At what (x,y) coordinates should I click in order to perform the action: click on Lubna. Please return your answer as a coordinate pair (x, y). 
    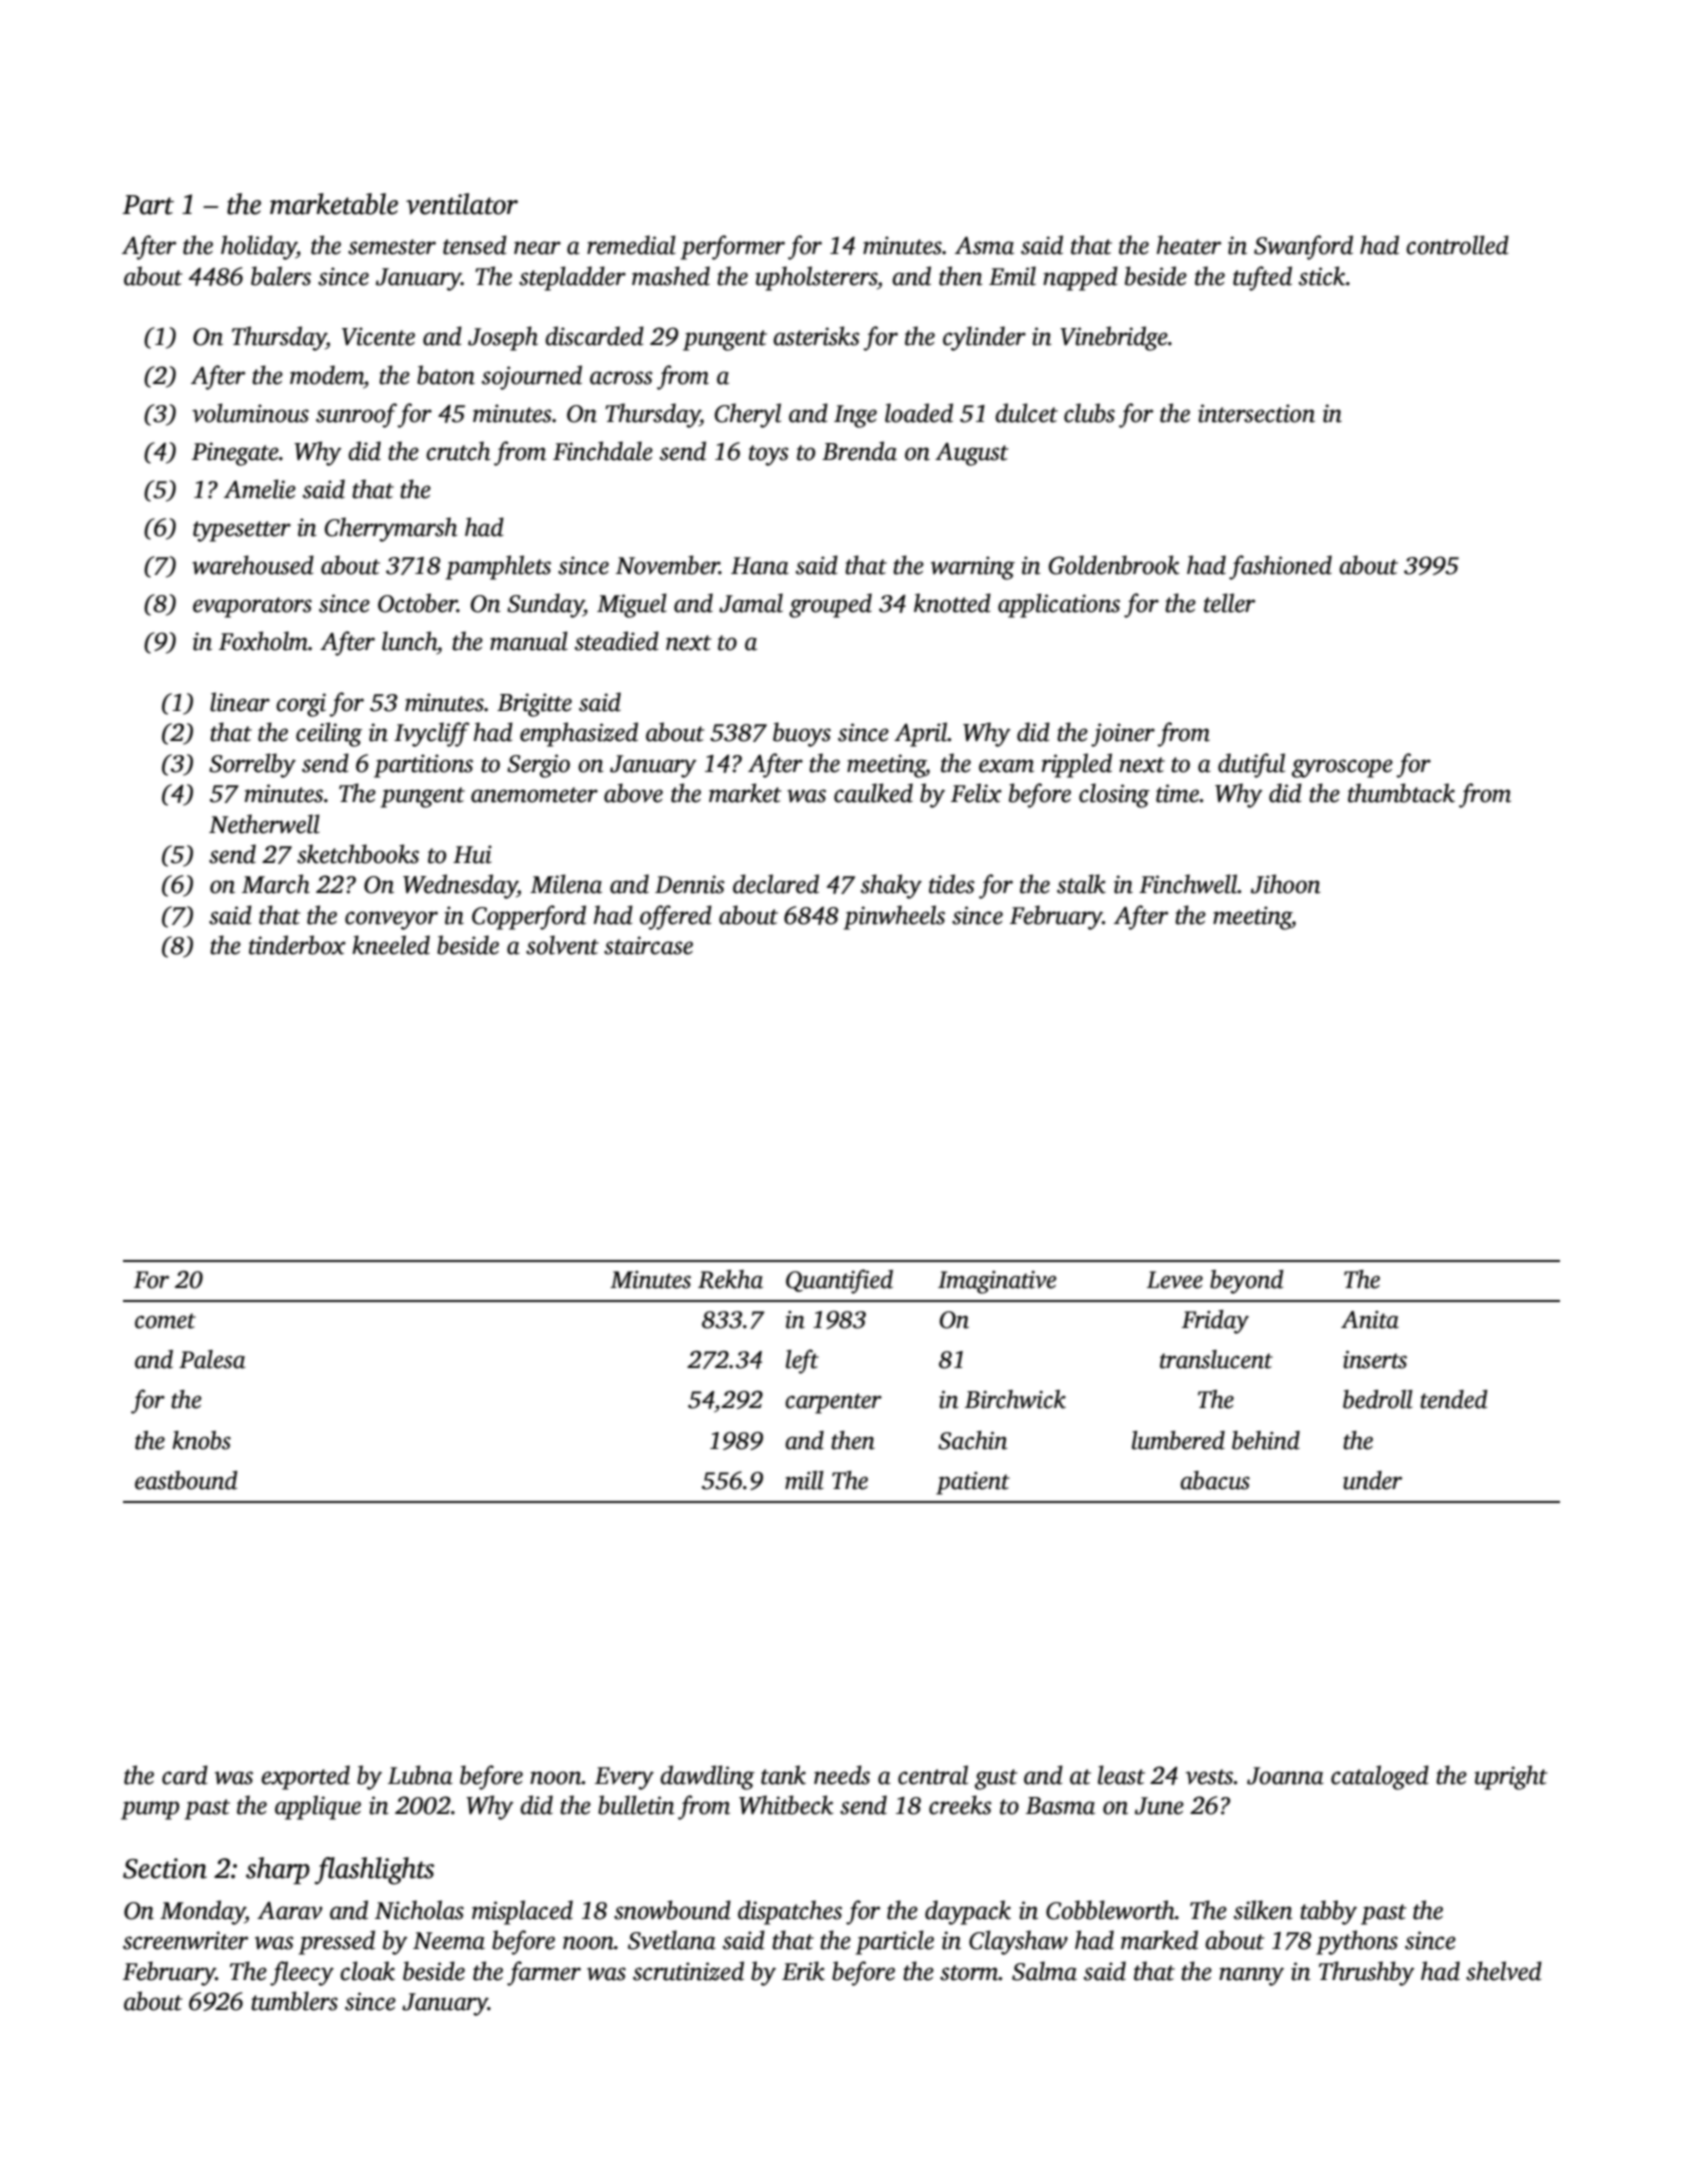
    Looking at the image, I should click on (420, 1775).
